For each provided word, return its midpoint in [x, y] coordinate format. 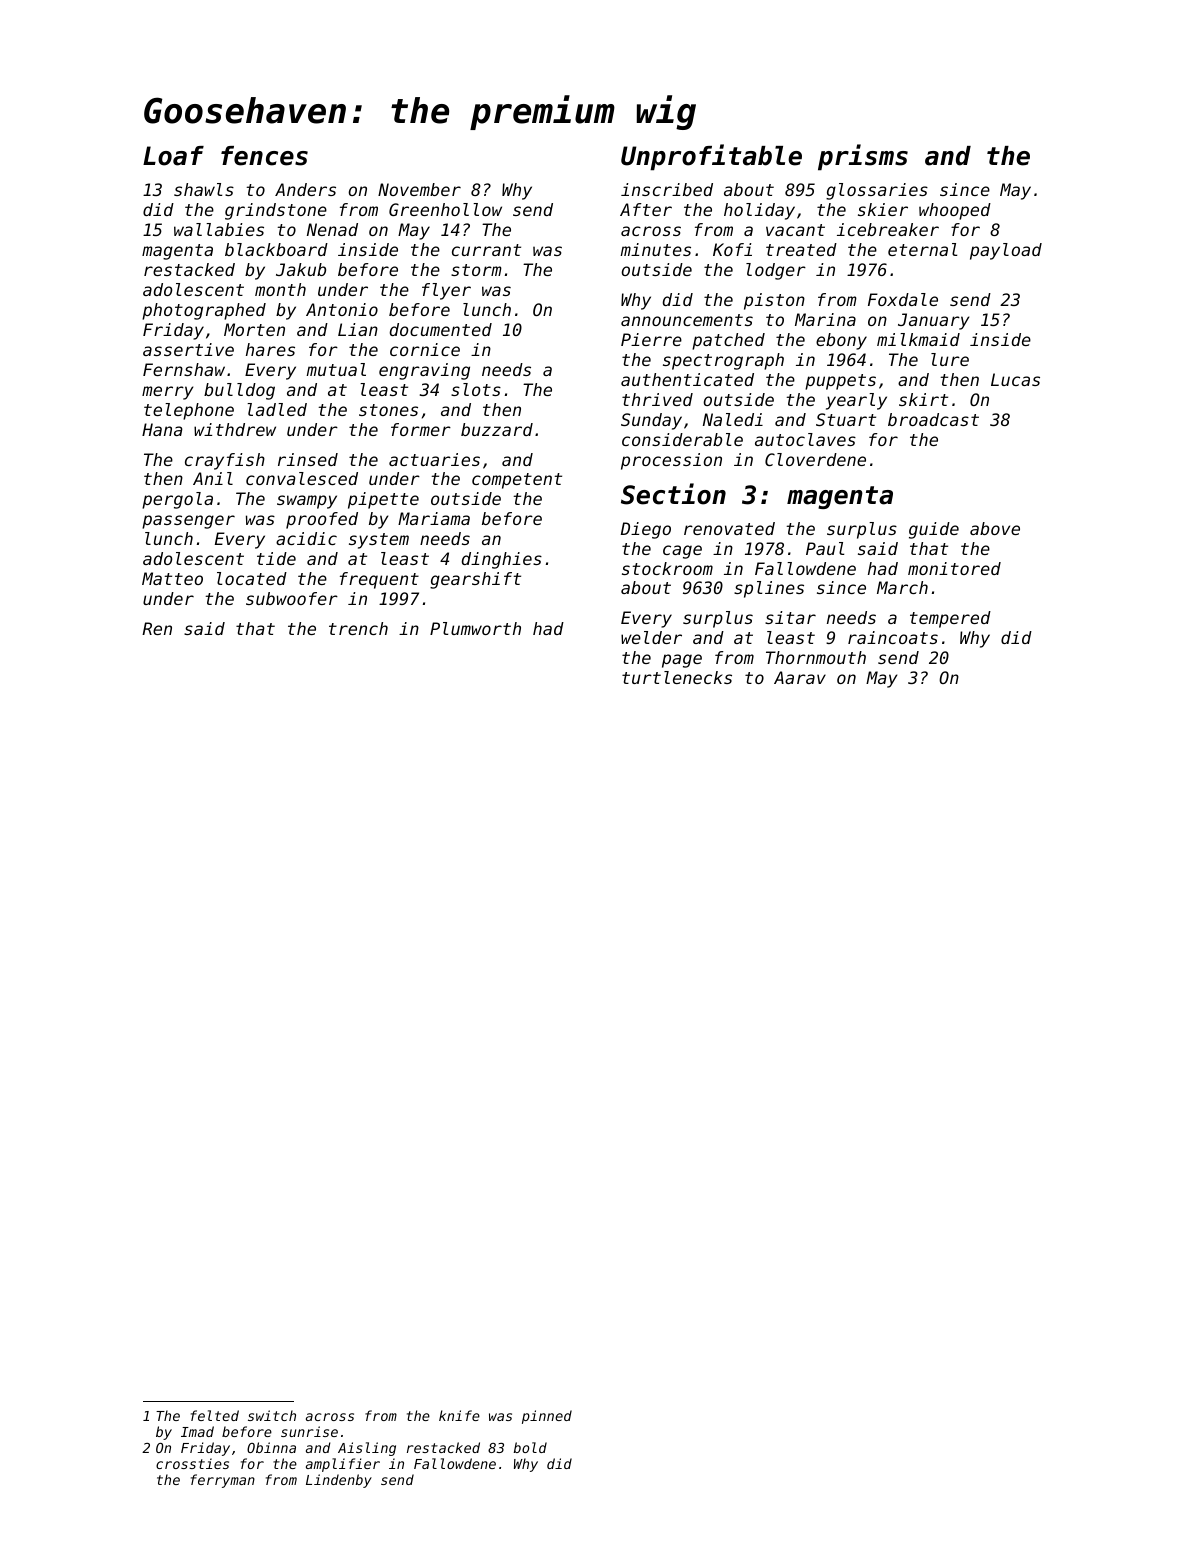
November [419, 189]
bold [530, 1447]
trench [358, 628]
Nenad [332, 229]
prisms [863, 157]
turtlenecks [677, 677]
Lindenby [339, 1481]
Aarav [800, 677]
